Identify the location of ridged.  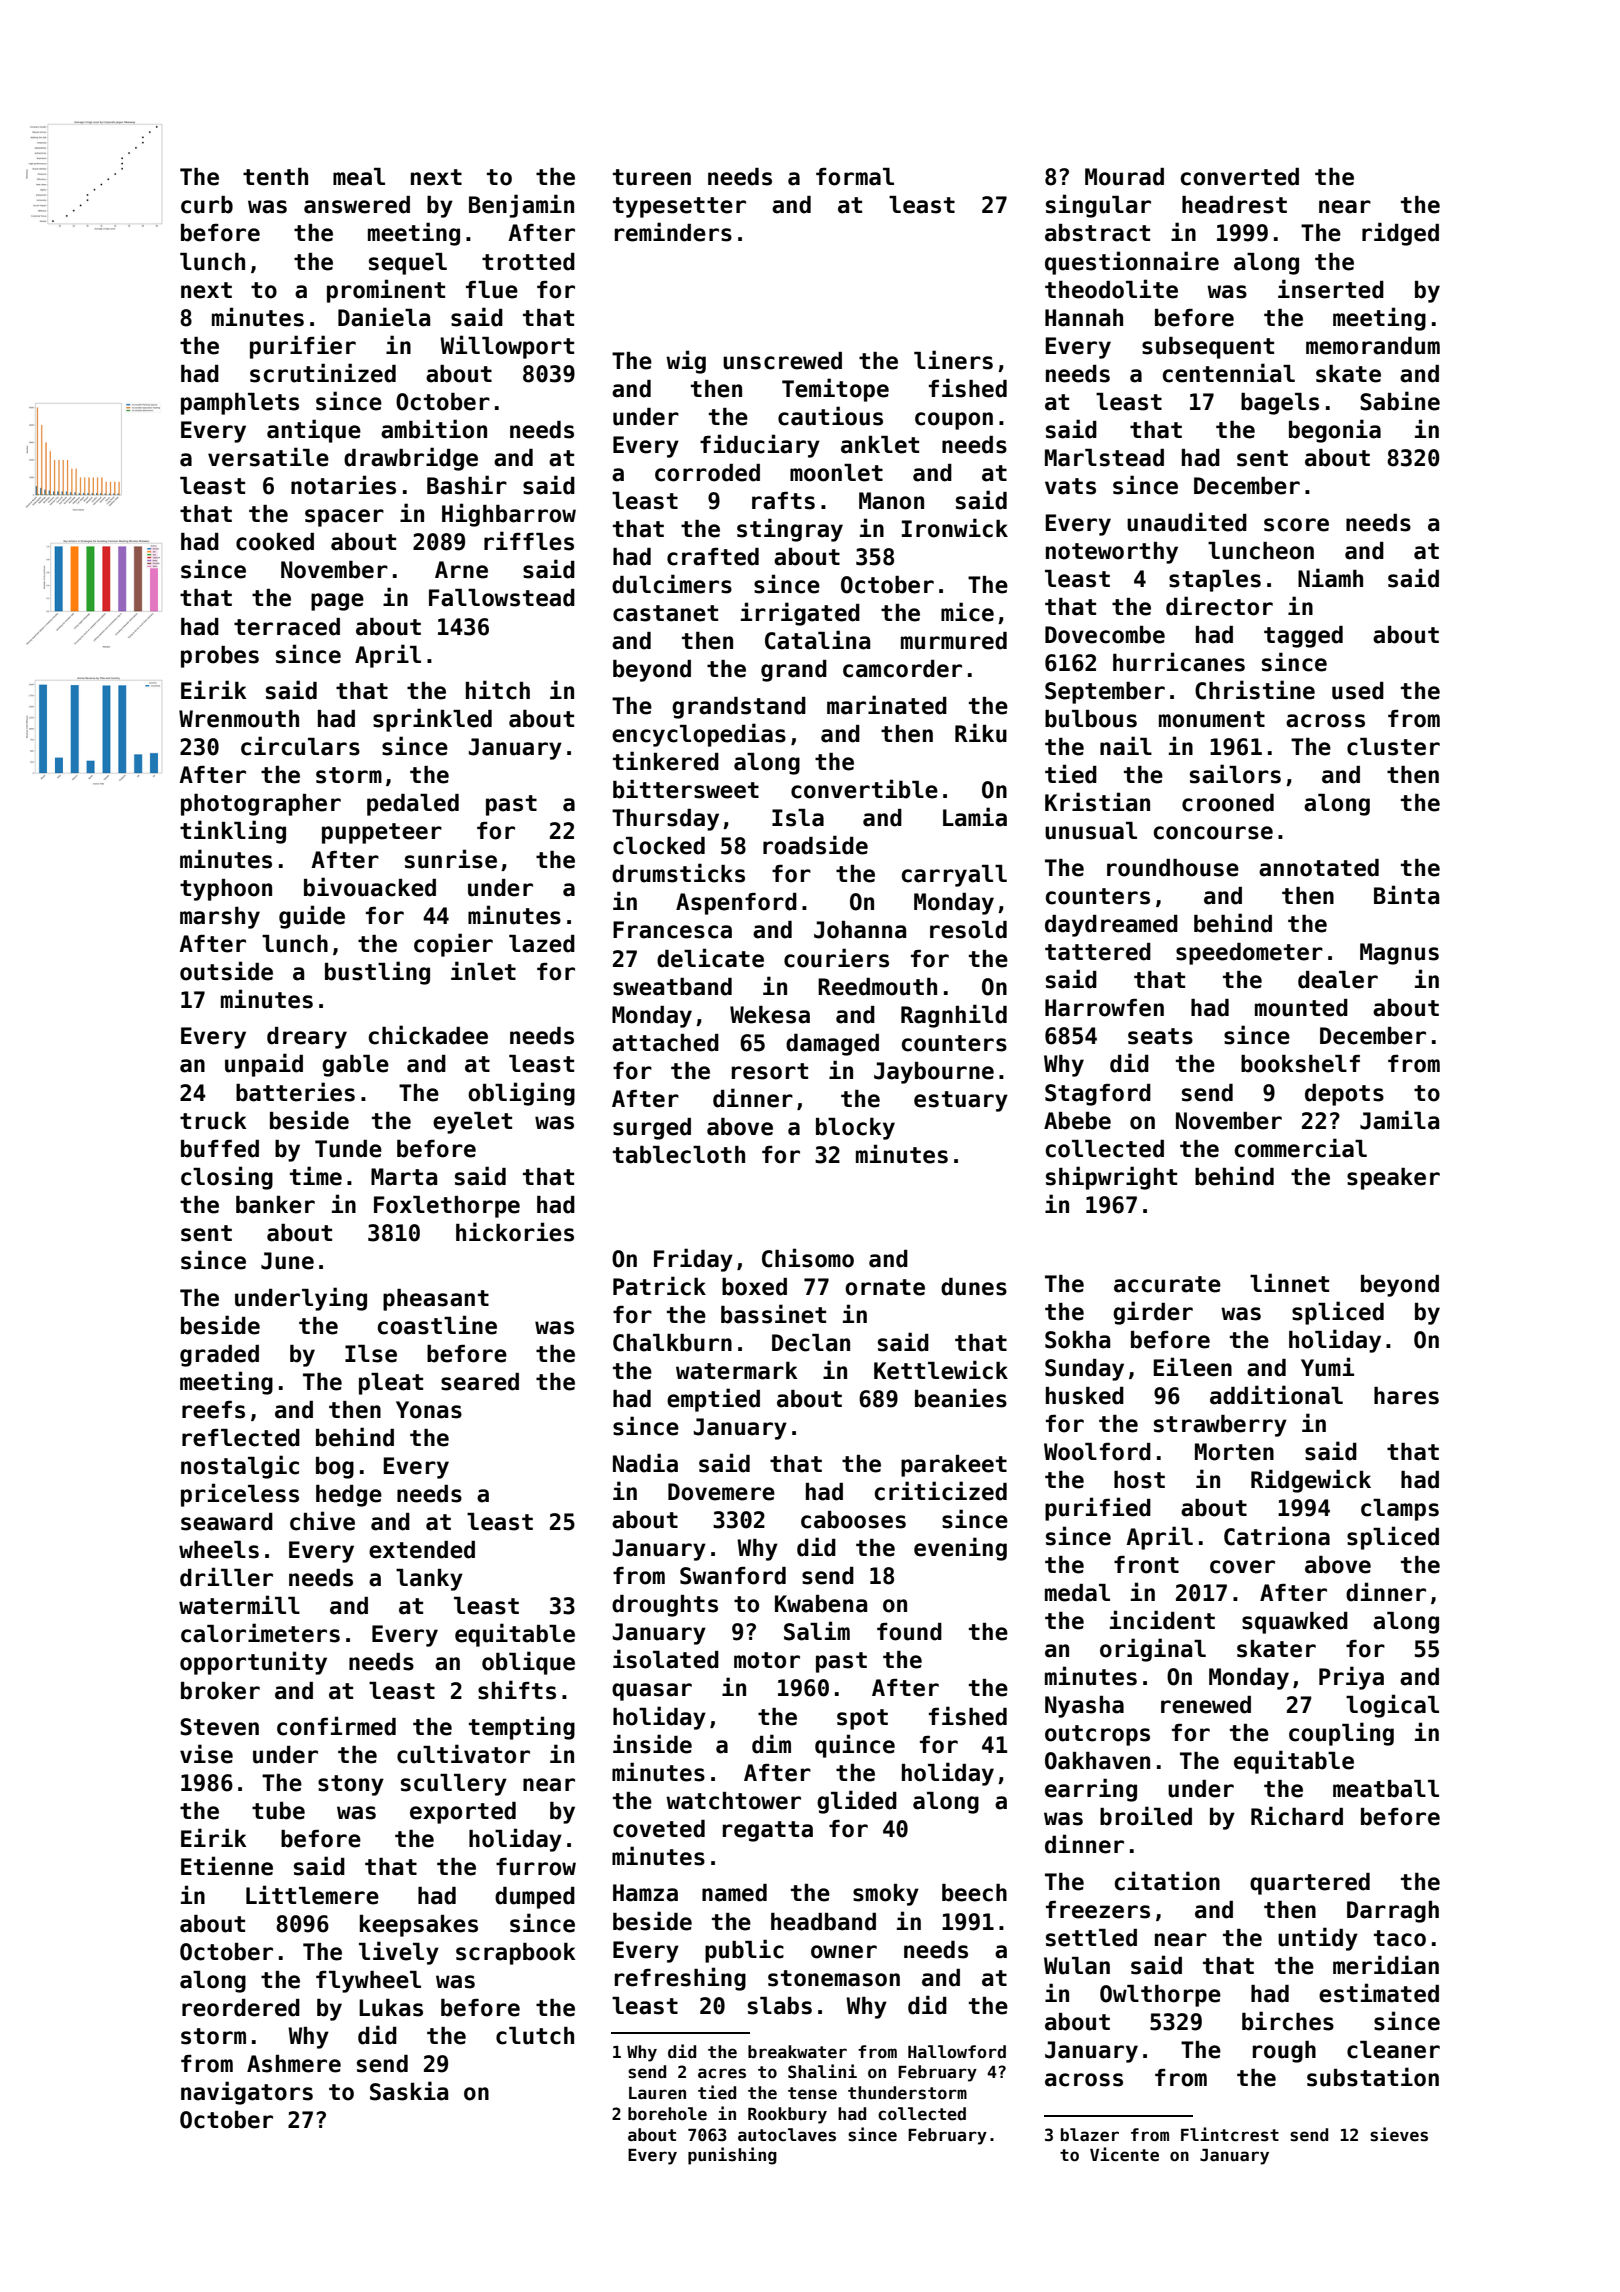
(1400, 234).
